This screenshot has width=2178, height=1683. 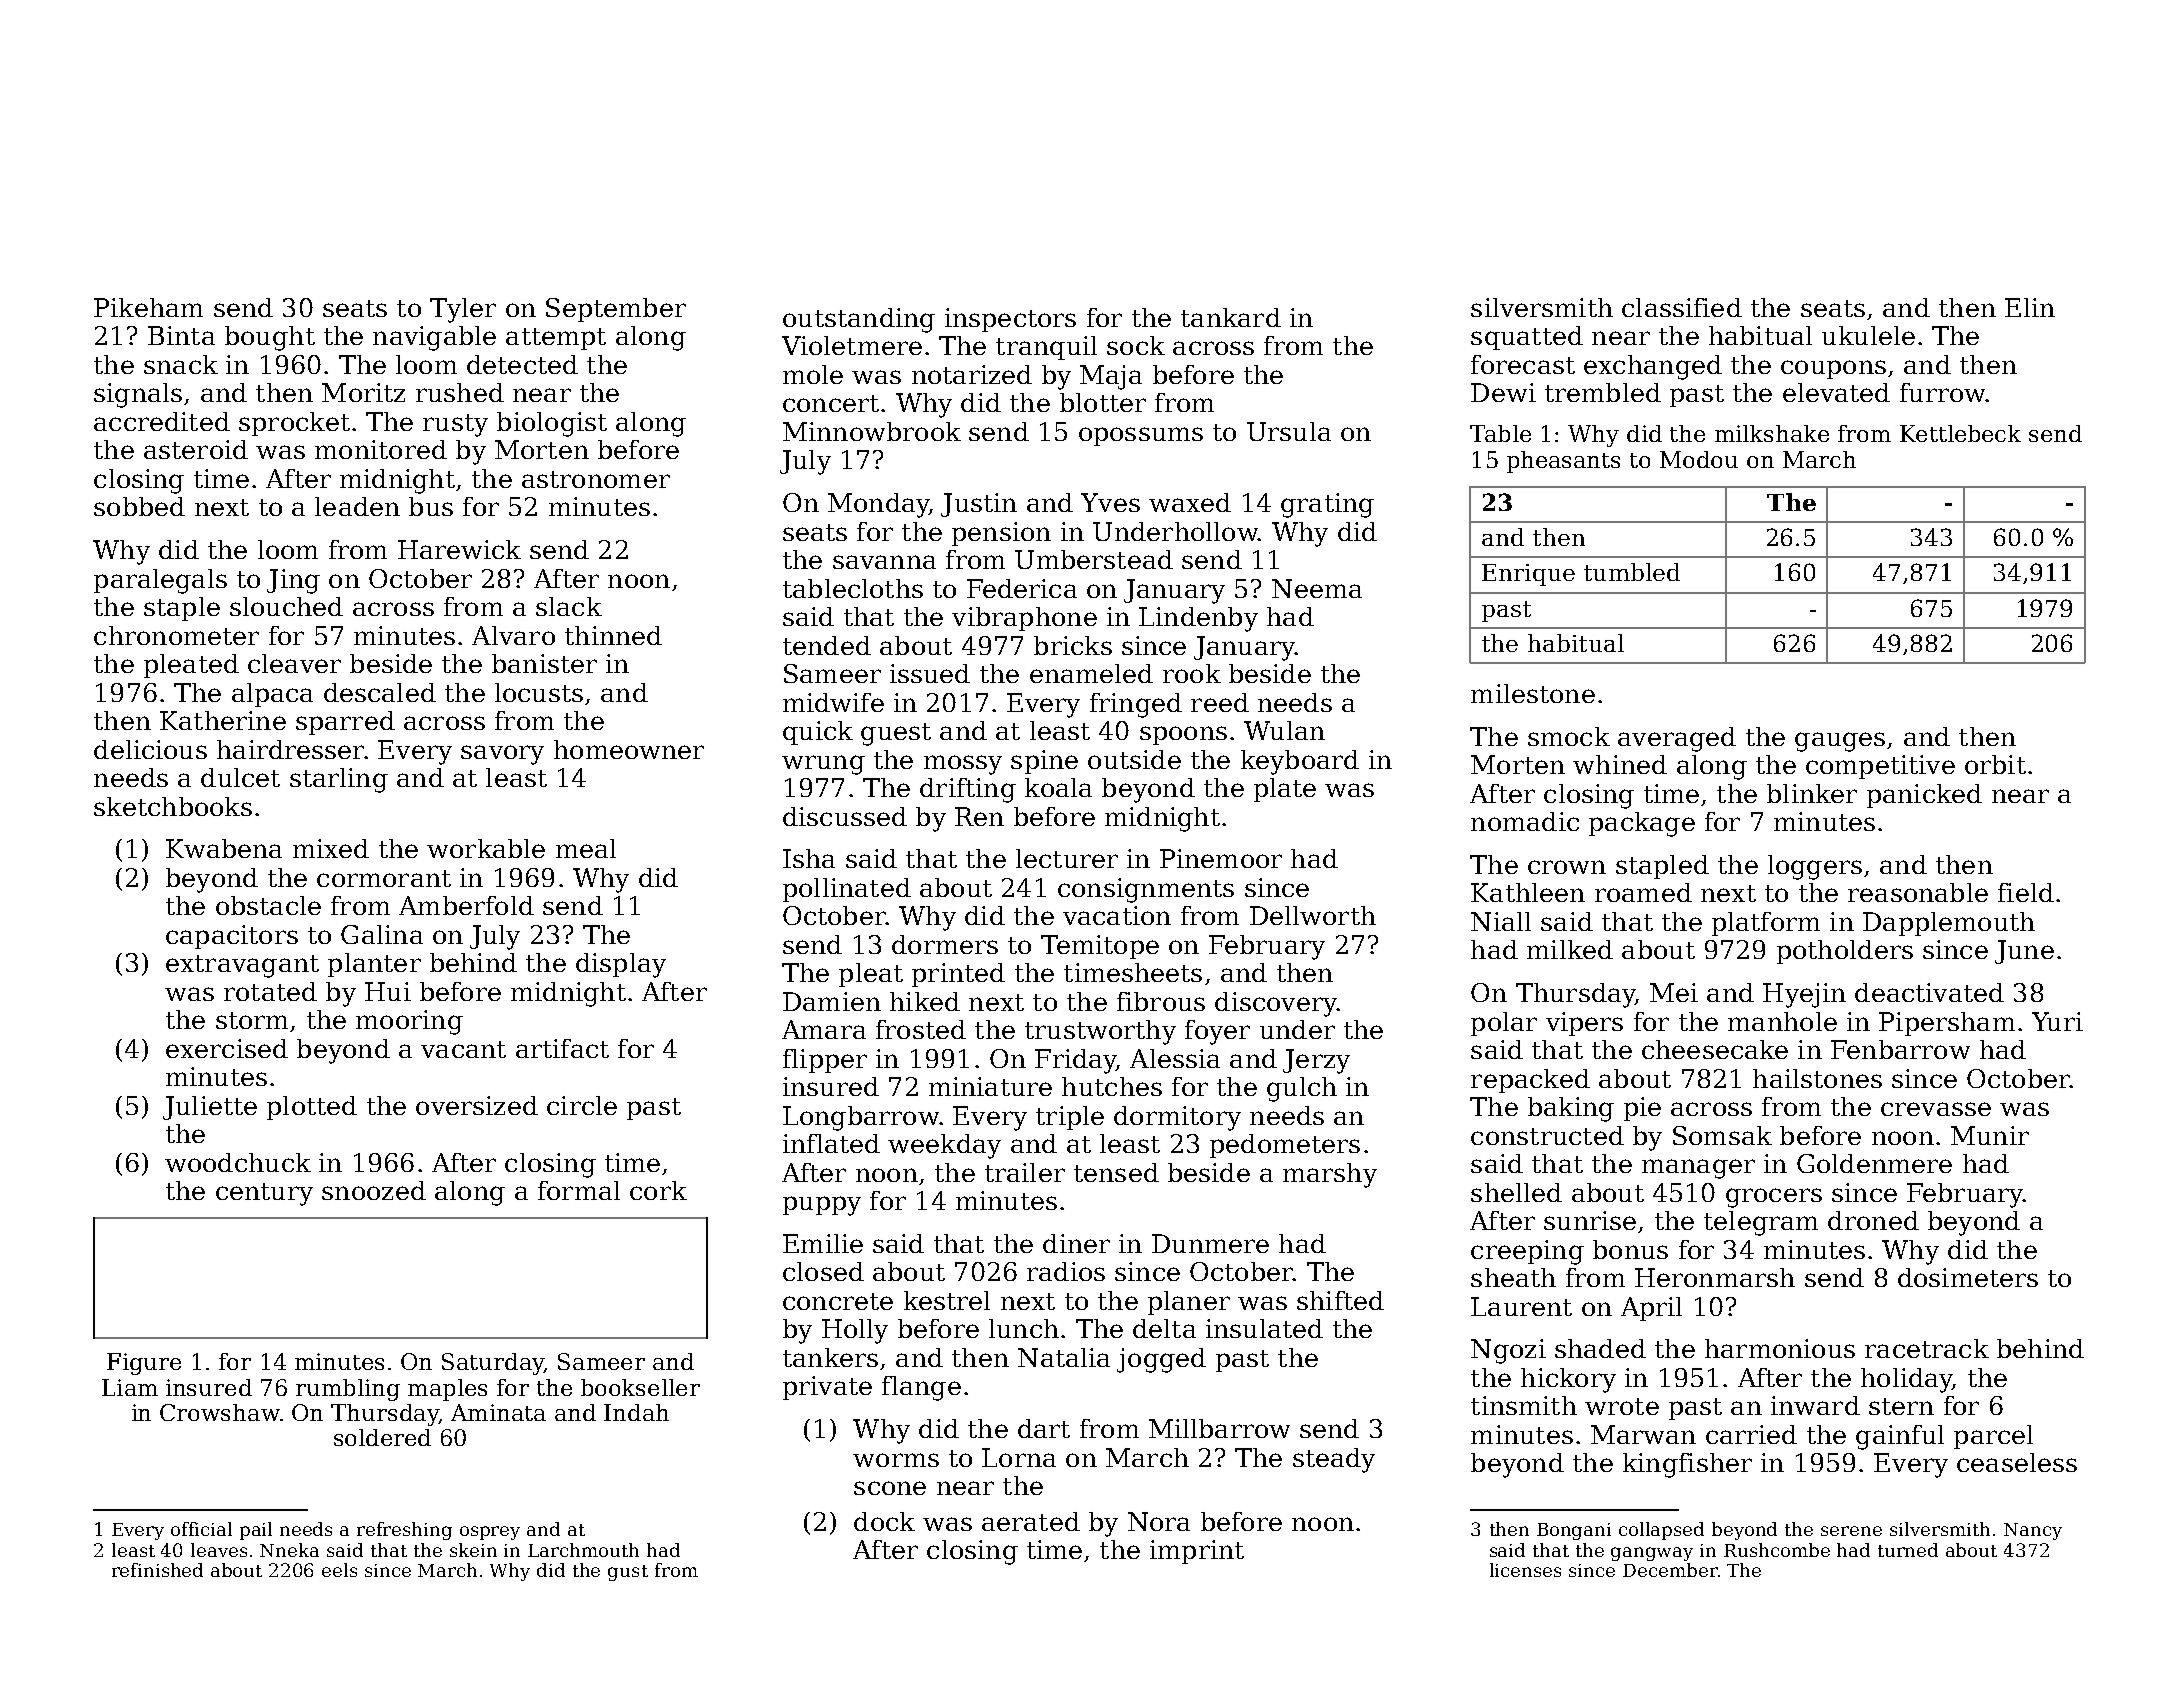 What do you see at coordinates (1699, 459) in the screenshot?
I see `Modou` at bounding box center [1699, 459].
